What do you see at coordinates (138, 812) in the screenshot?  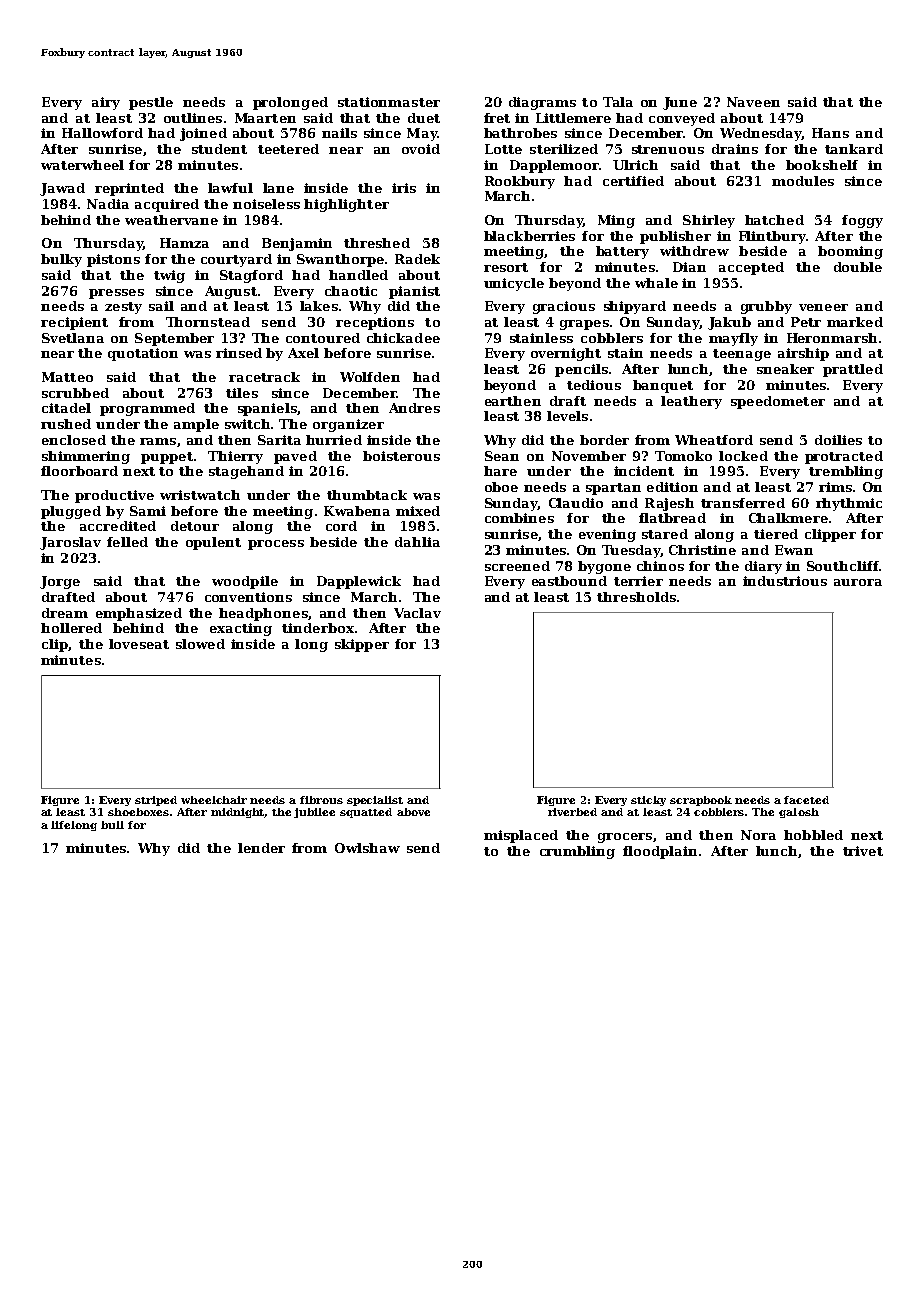 I see `shoeboxes` at bounding box center [138, 812].
